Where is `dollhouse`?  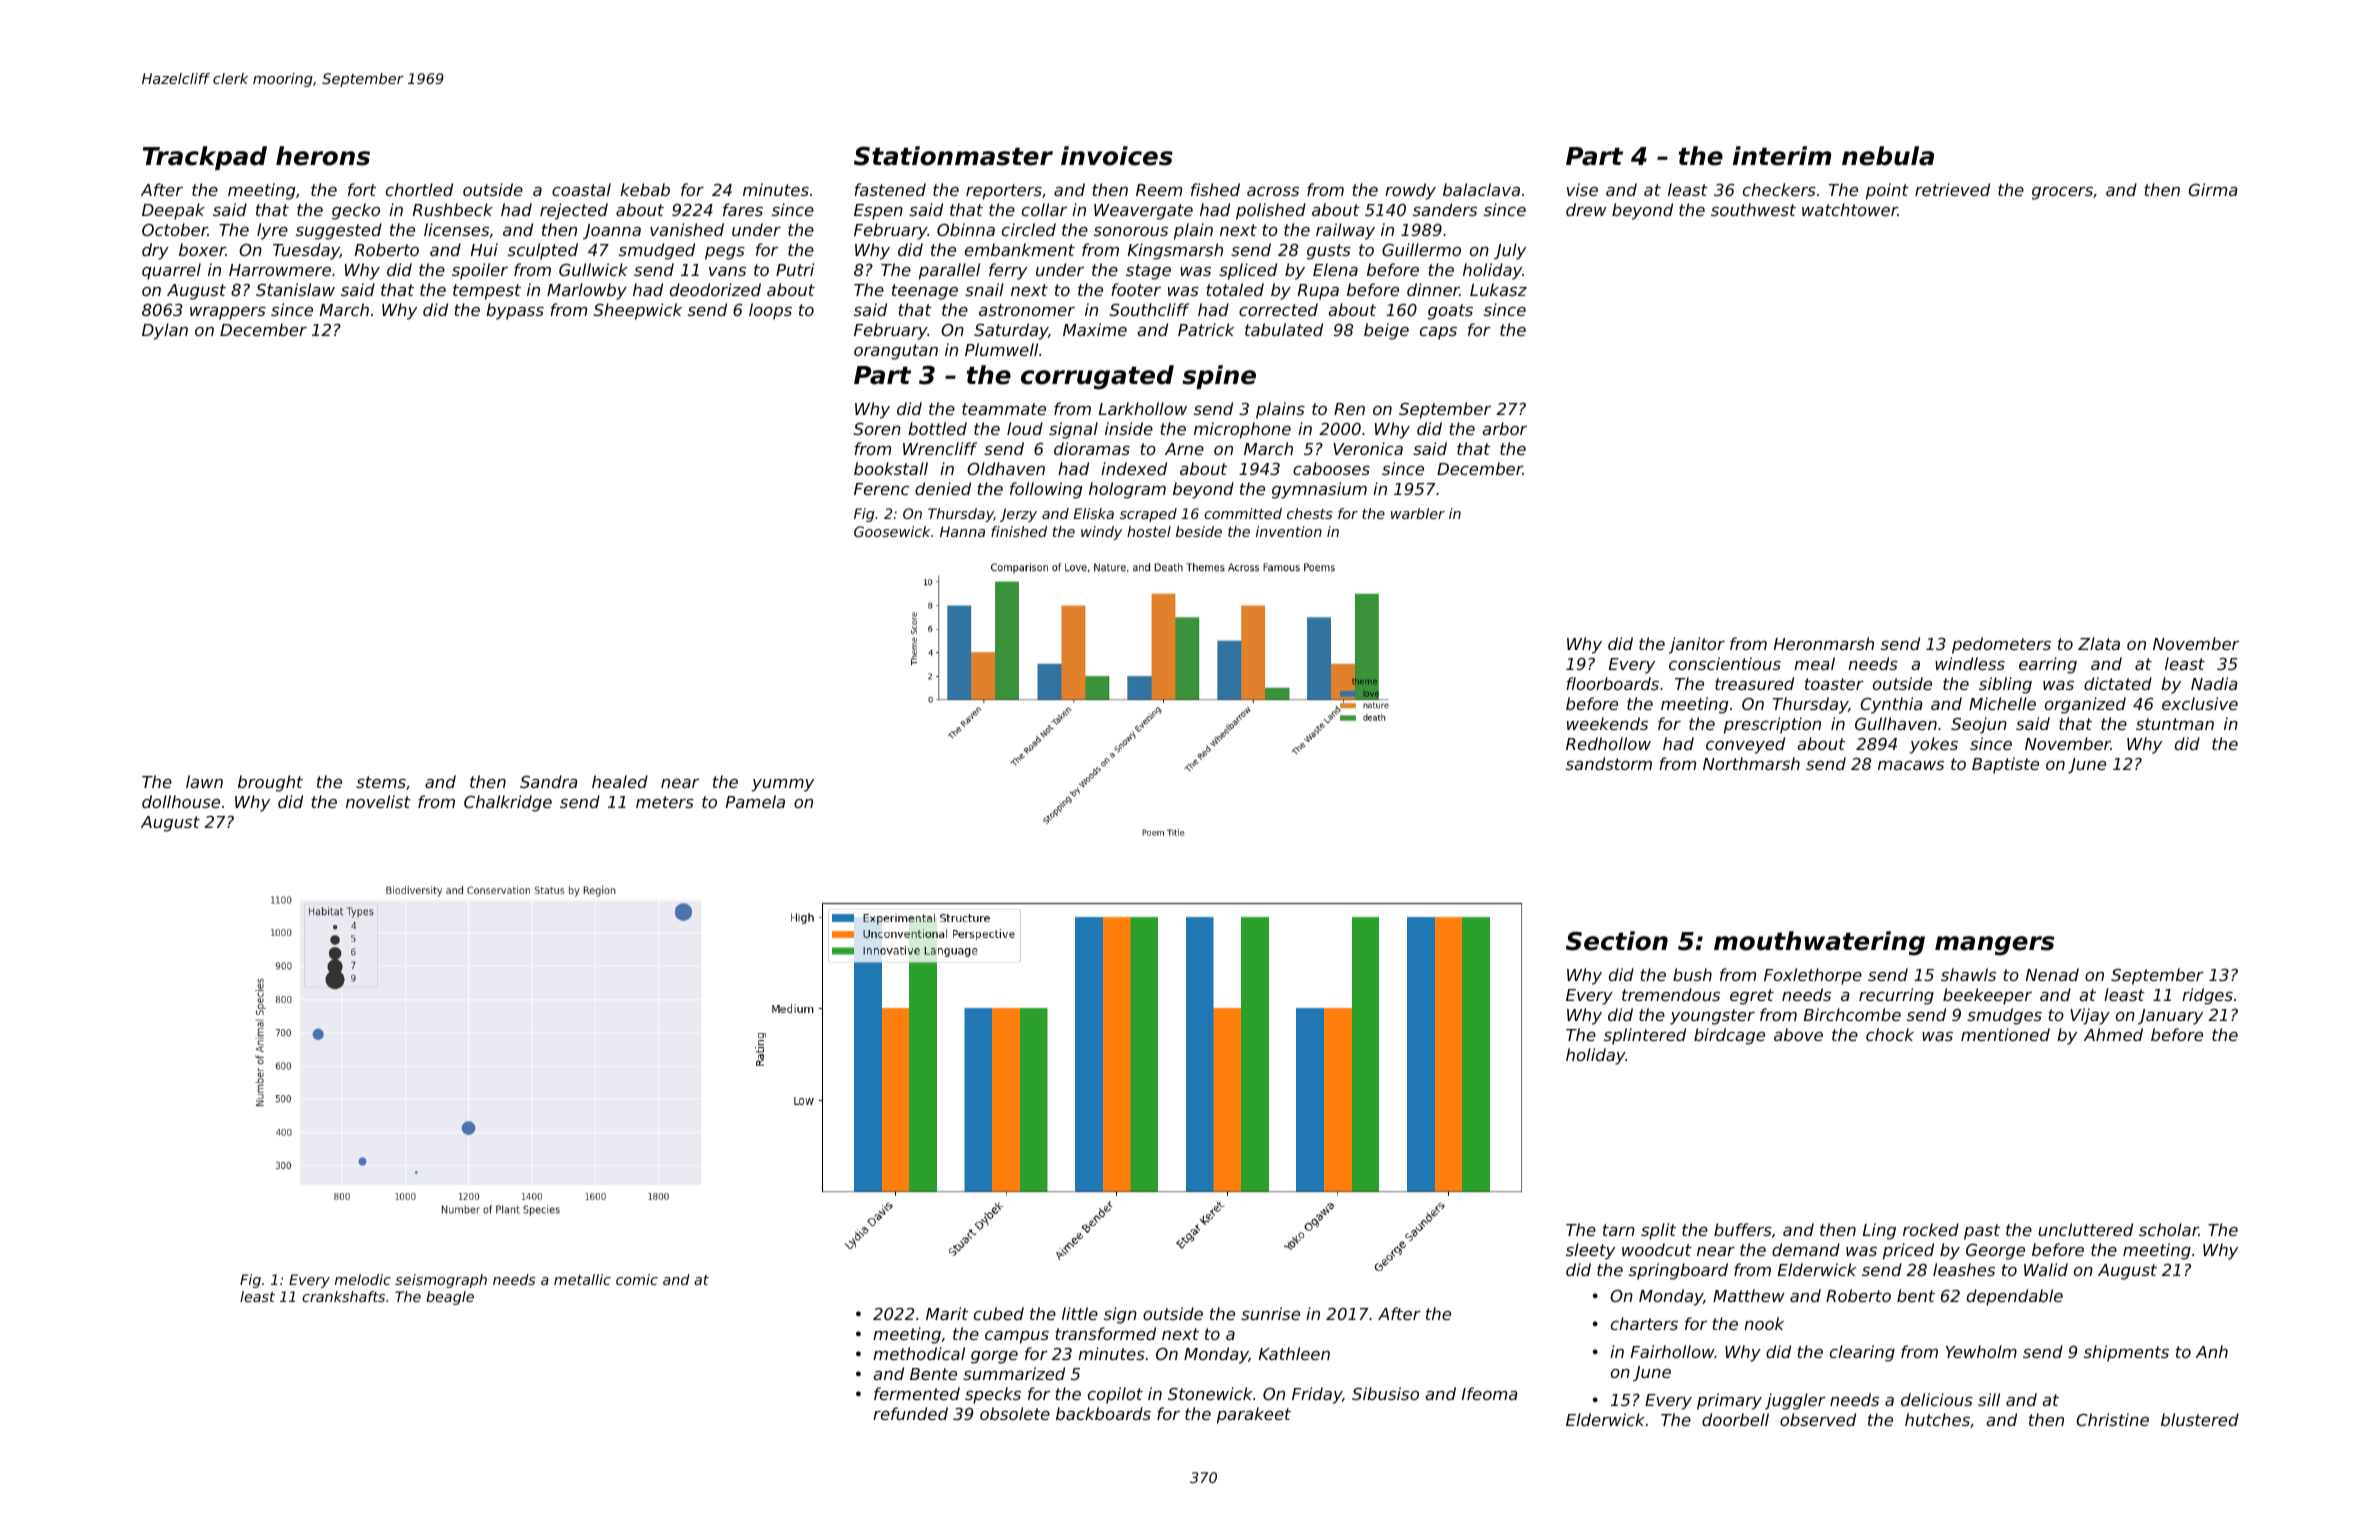 dollhouse is located at coordinates (181, 801).
